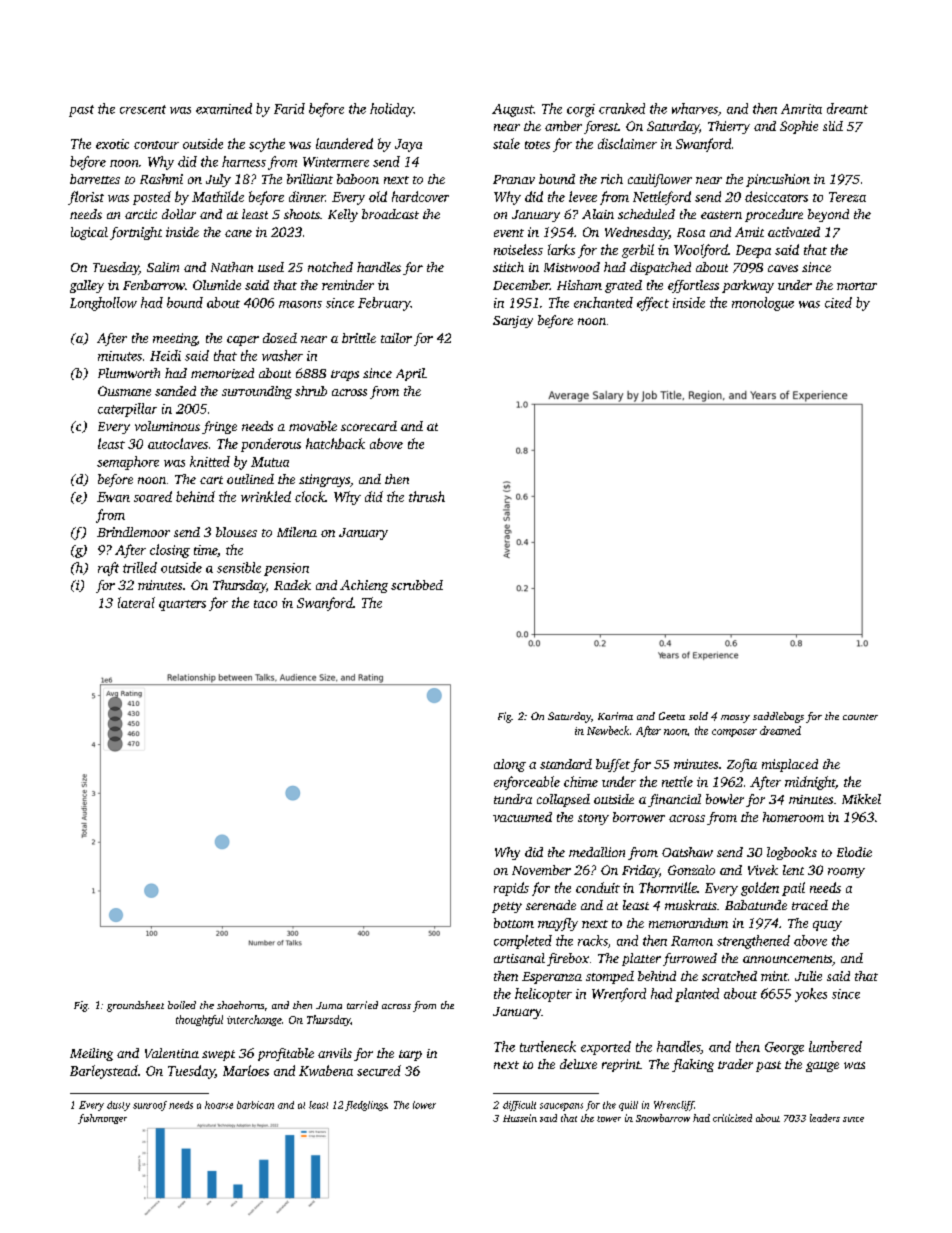  What do you see at coordinates (358, 179) in the screenshot?
I see `baboon` at bounding box center [358, 179].
